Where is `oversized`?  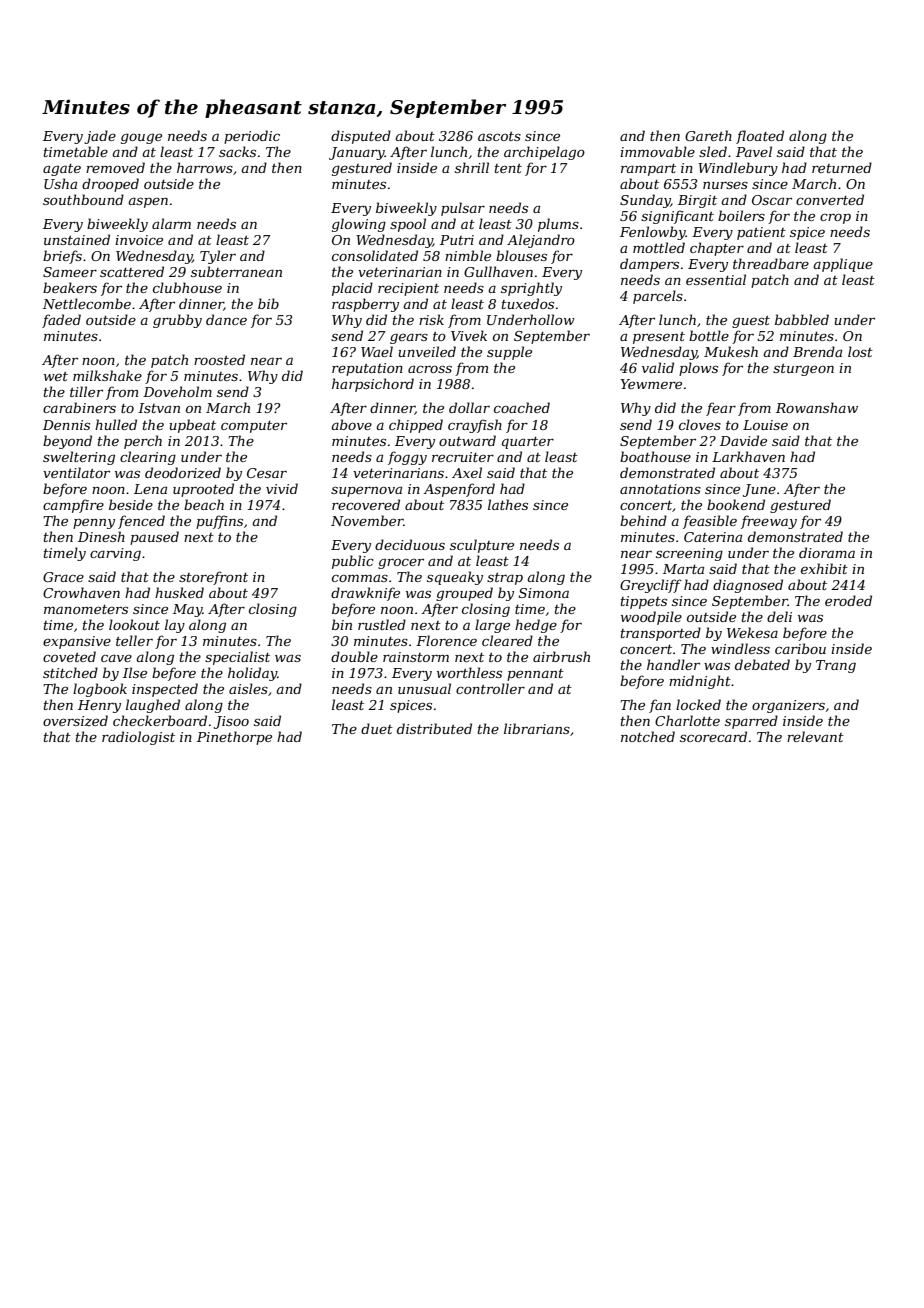
oversized is located at coordinates (75, 721).
